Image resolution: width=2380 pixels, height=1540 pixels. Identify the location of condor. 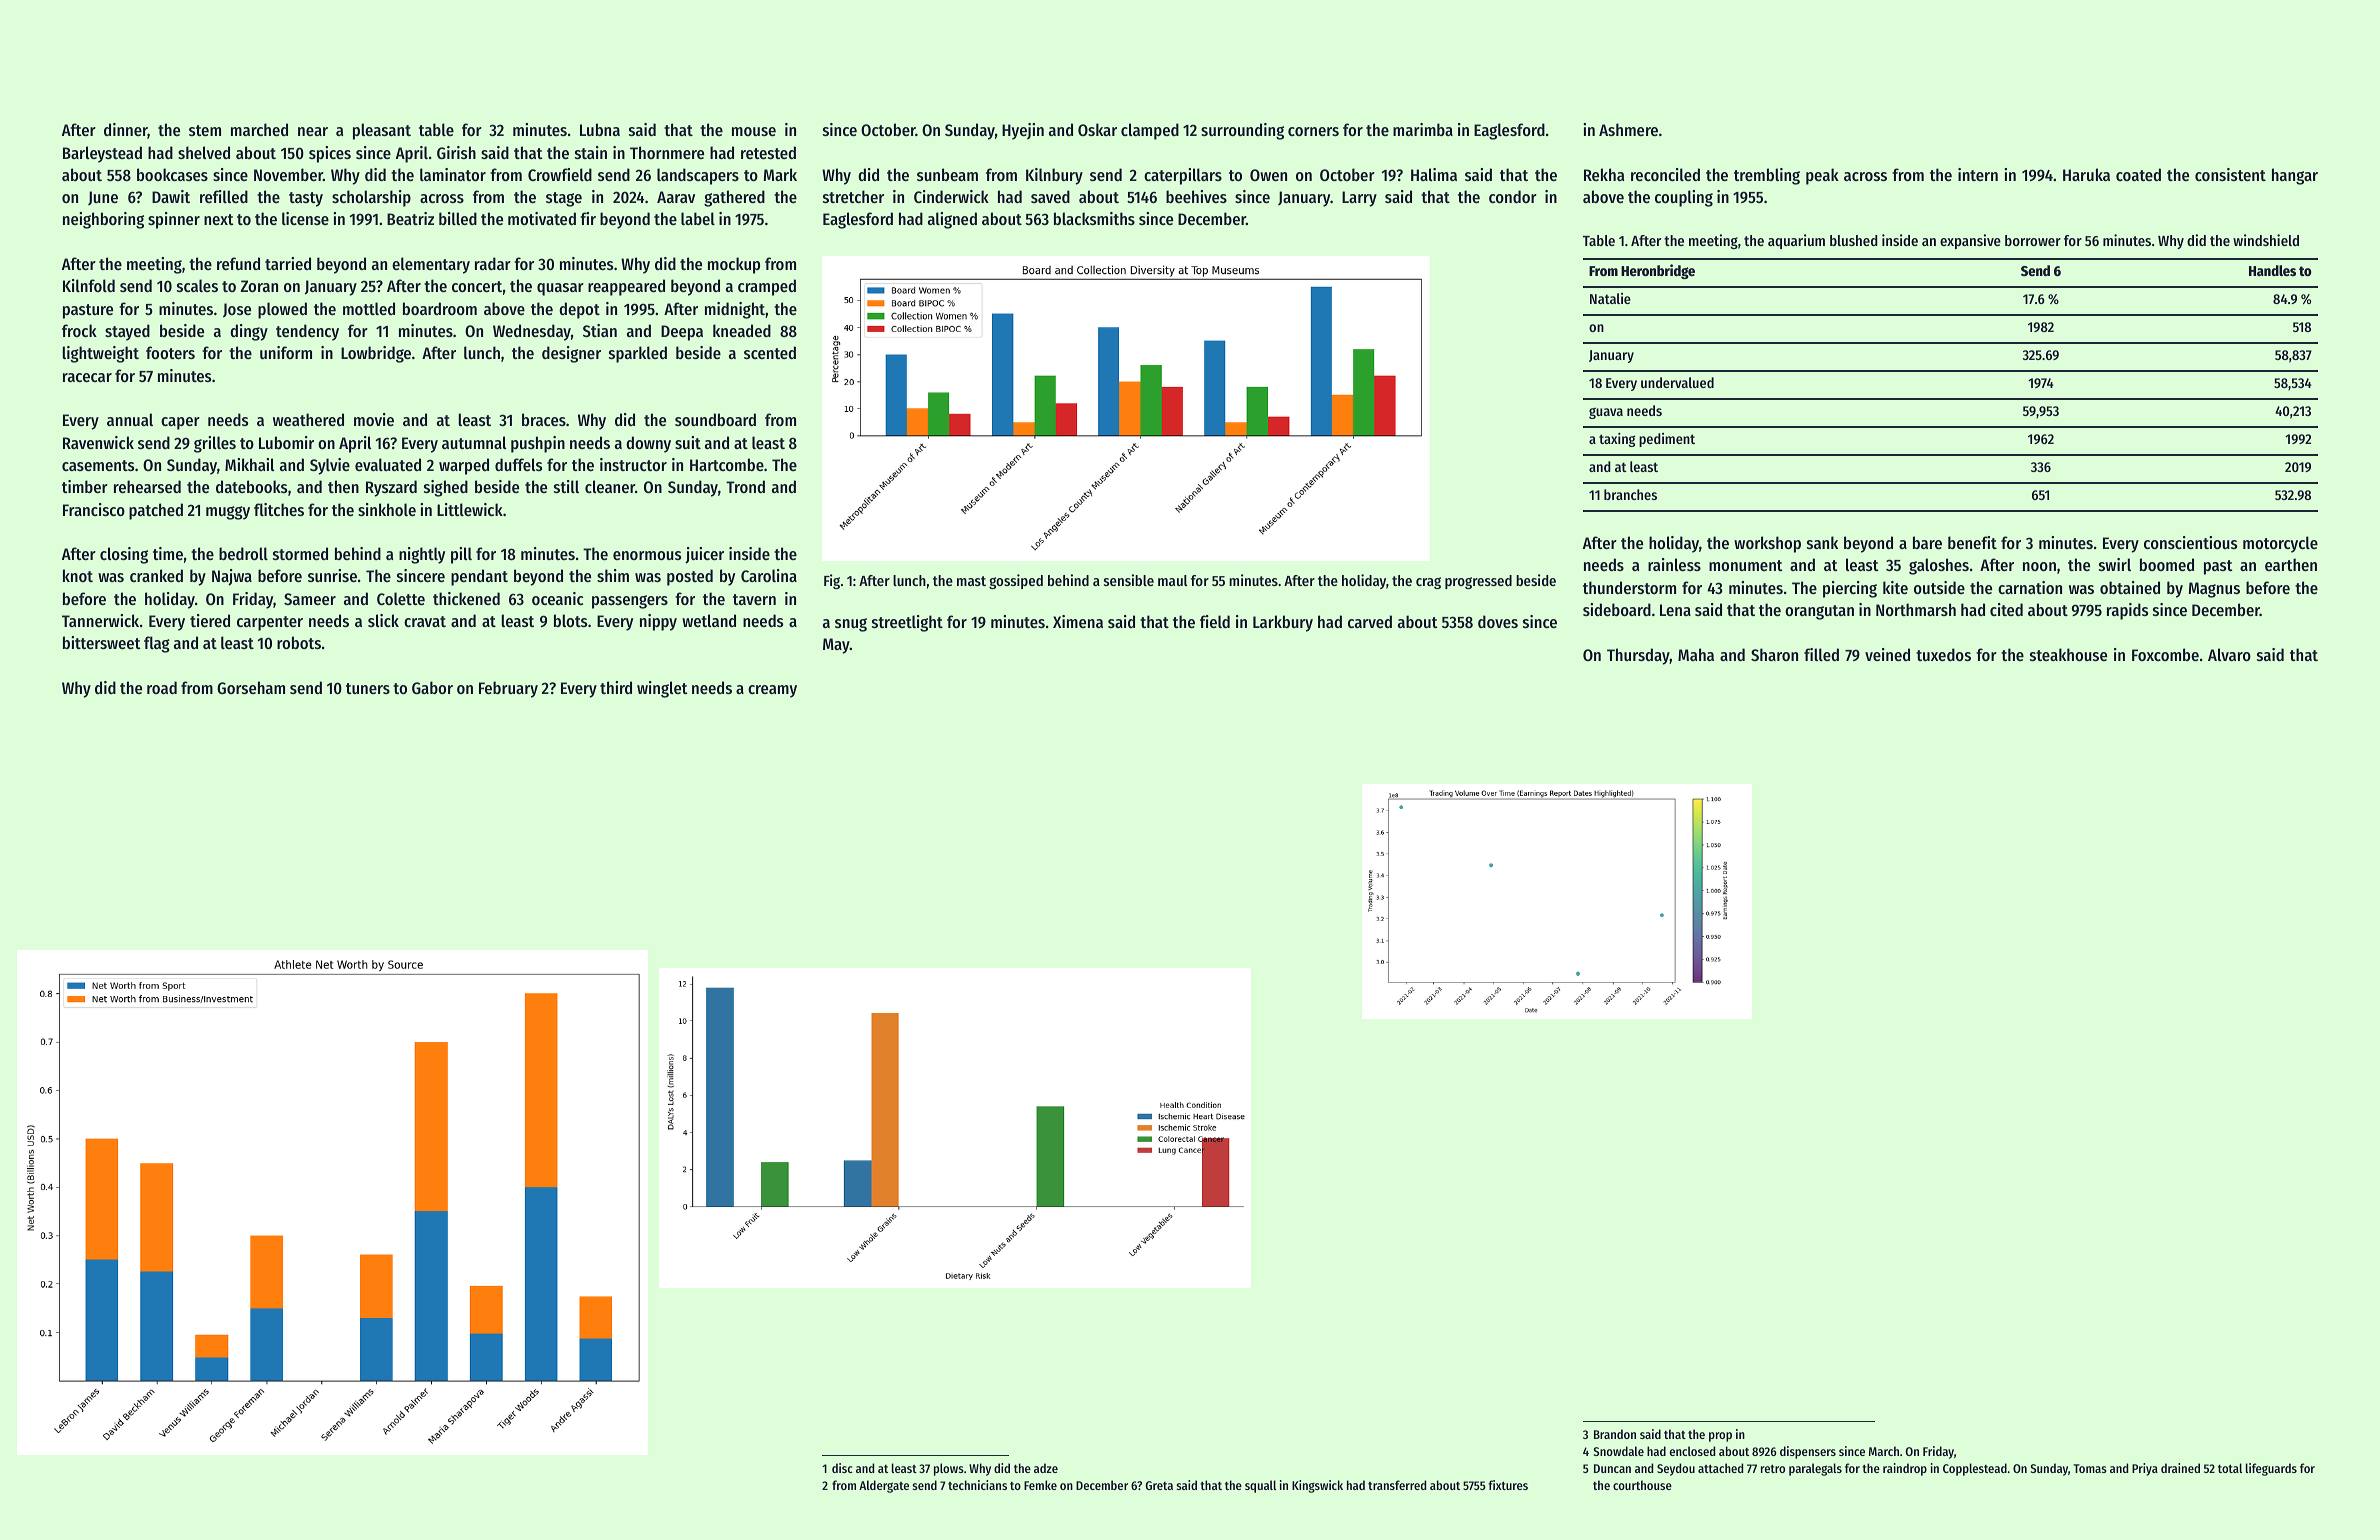
(1513, 196).
